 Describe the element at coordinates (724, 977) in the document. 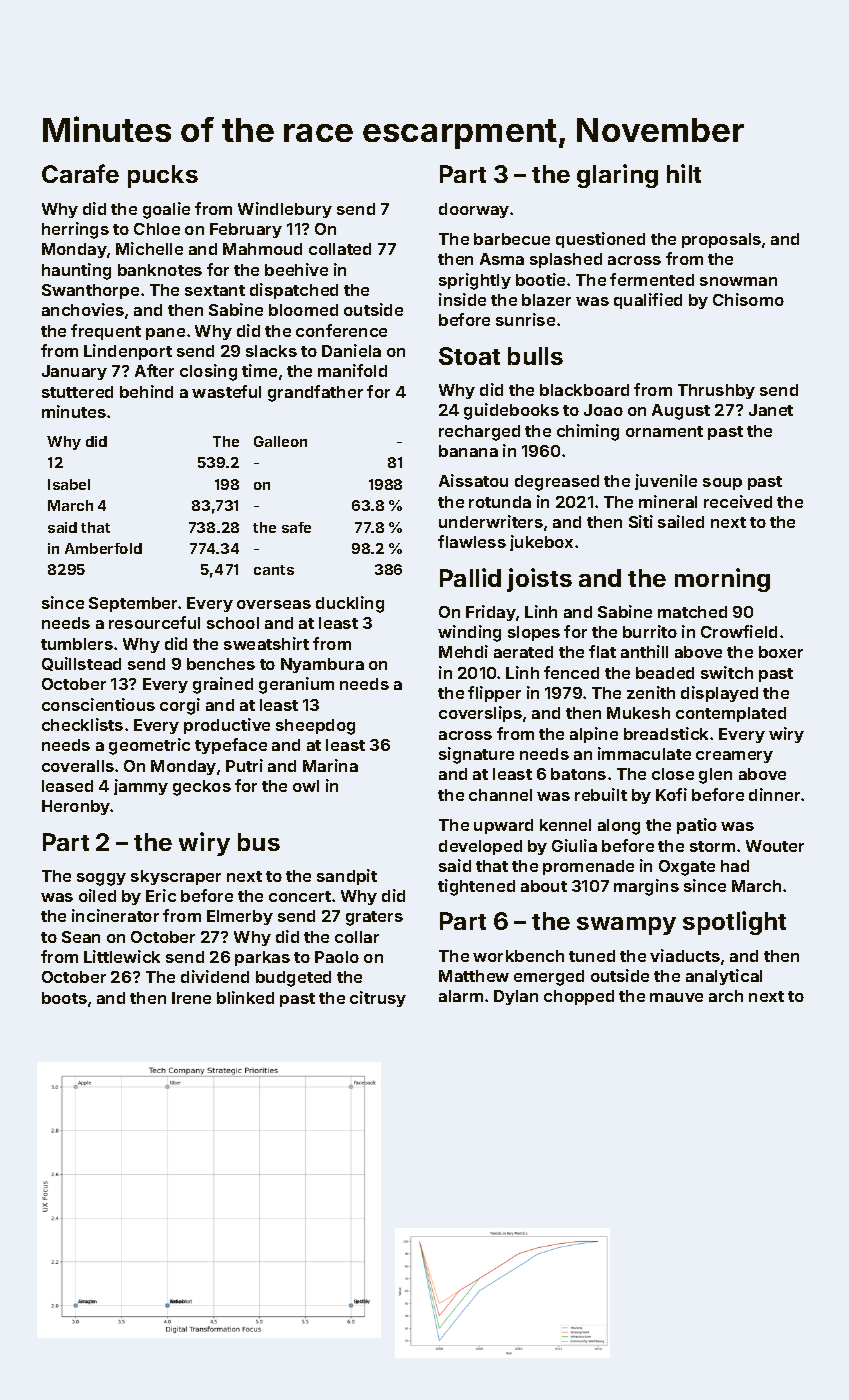

I see `analytical` at that location.
